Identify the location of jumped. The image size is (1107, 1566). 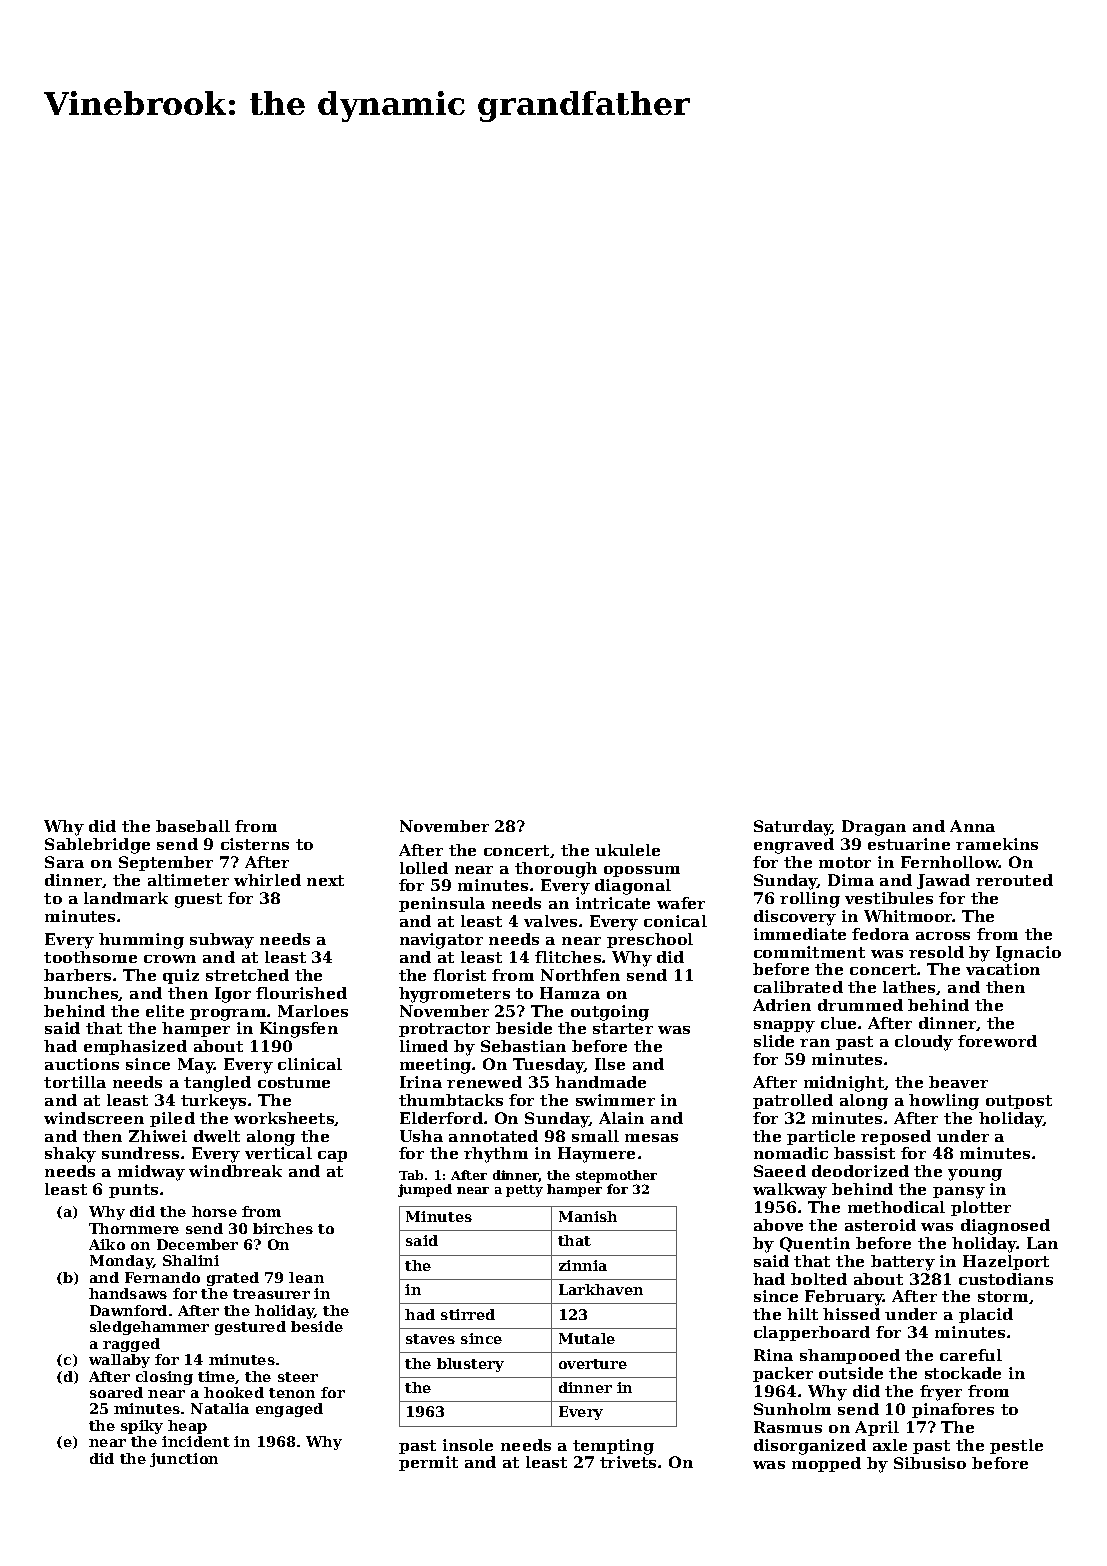
(425, 1190).
